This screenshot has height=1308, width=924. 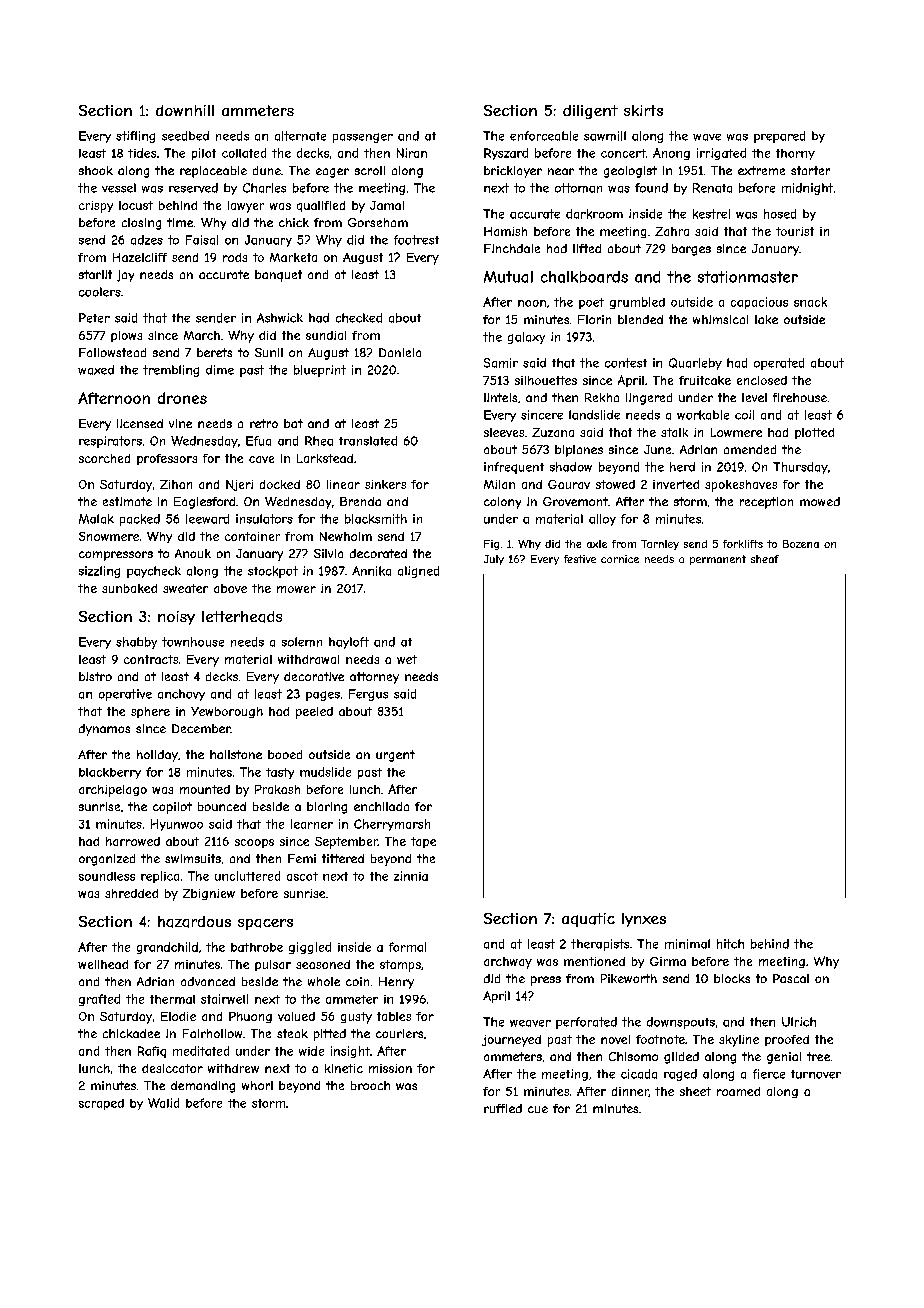 I want to click on workable, so click(x=703, y=415).
